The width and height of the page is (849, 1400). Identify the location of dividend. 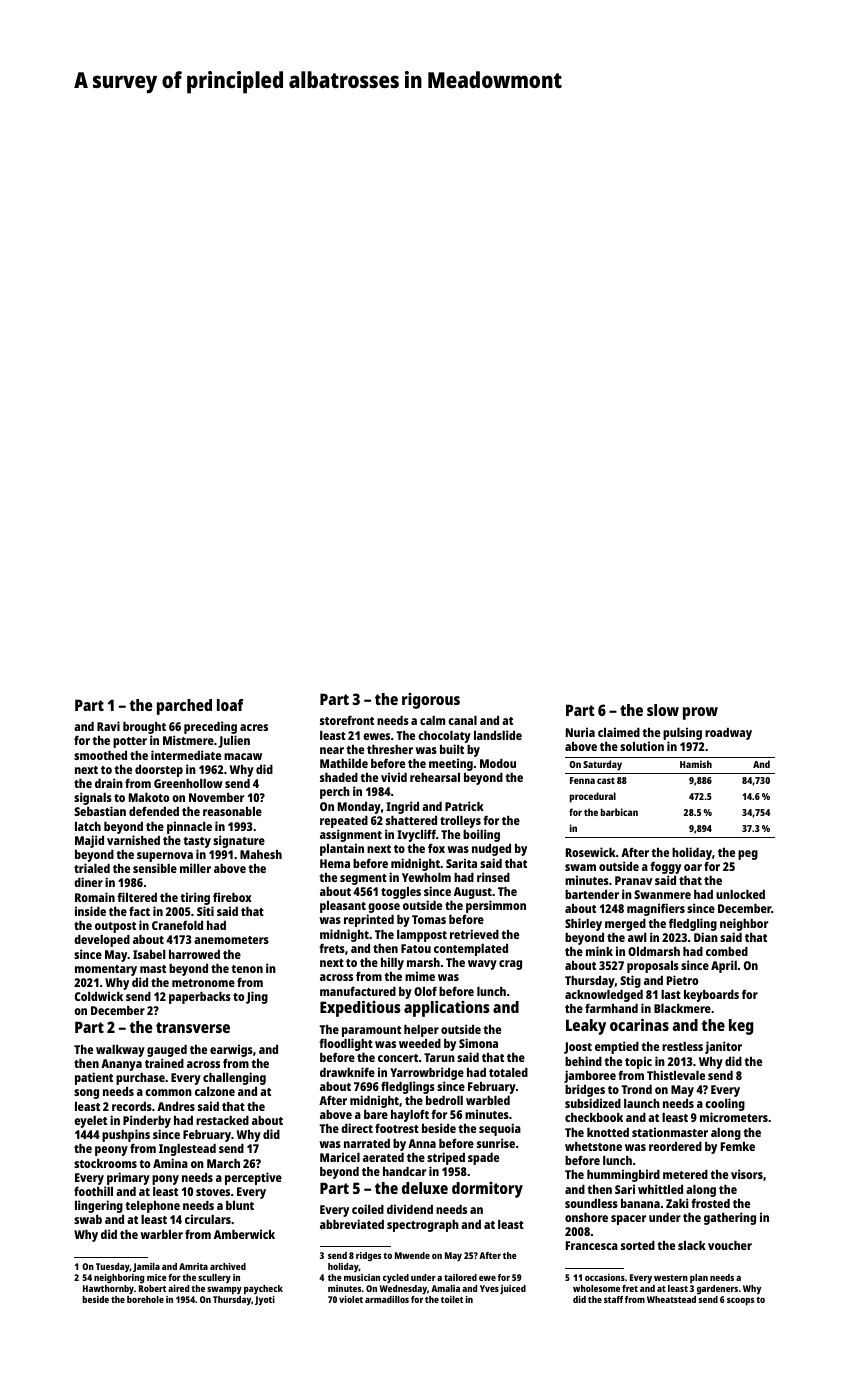
(410, 1209).
